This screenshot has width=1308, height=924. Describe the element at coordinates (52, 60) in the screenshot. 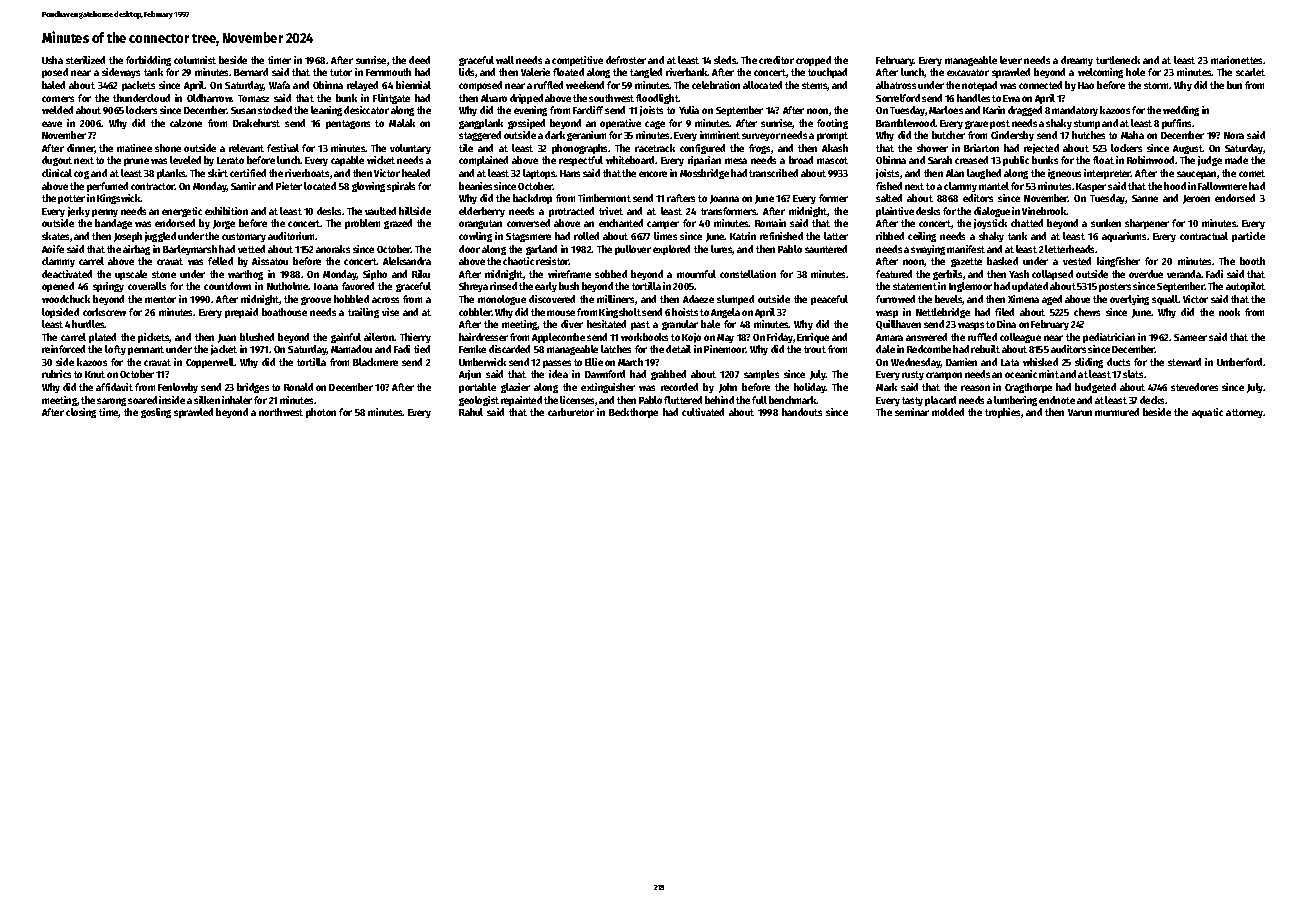

I see `Usha` at that location.
